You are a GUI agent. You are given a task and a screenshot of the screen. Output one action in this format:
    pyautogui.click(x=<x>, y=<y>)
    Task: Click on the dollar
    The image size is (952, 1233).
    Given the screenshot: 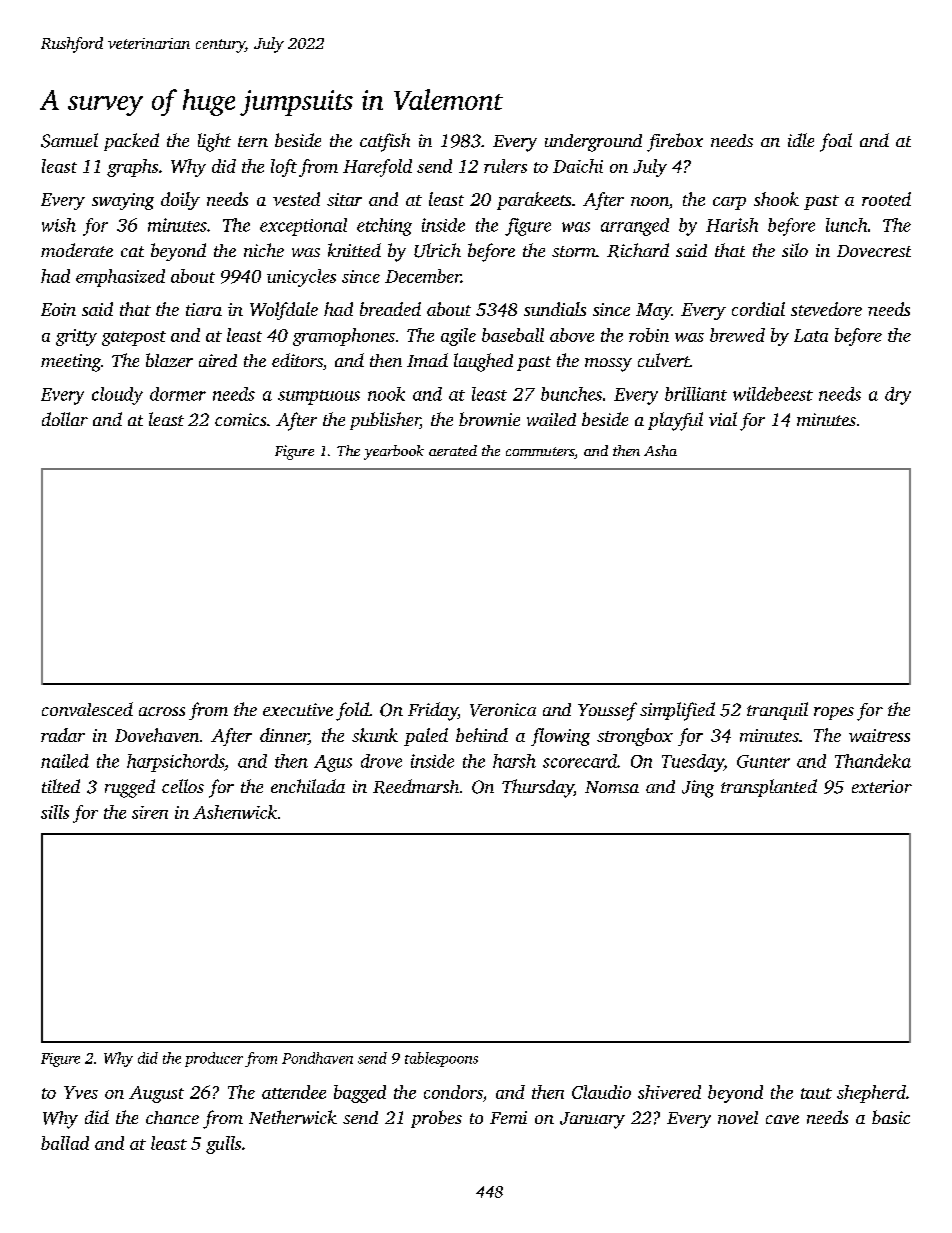 What is the action you would take?
    pyautogui.click(x=65, y=419)
